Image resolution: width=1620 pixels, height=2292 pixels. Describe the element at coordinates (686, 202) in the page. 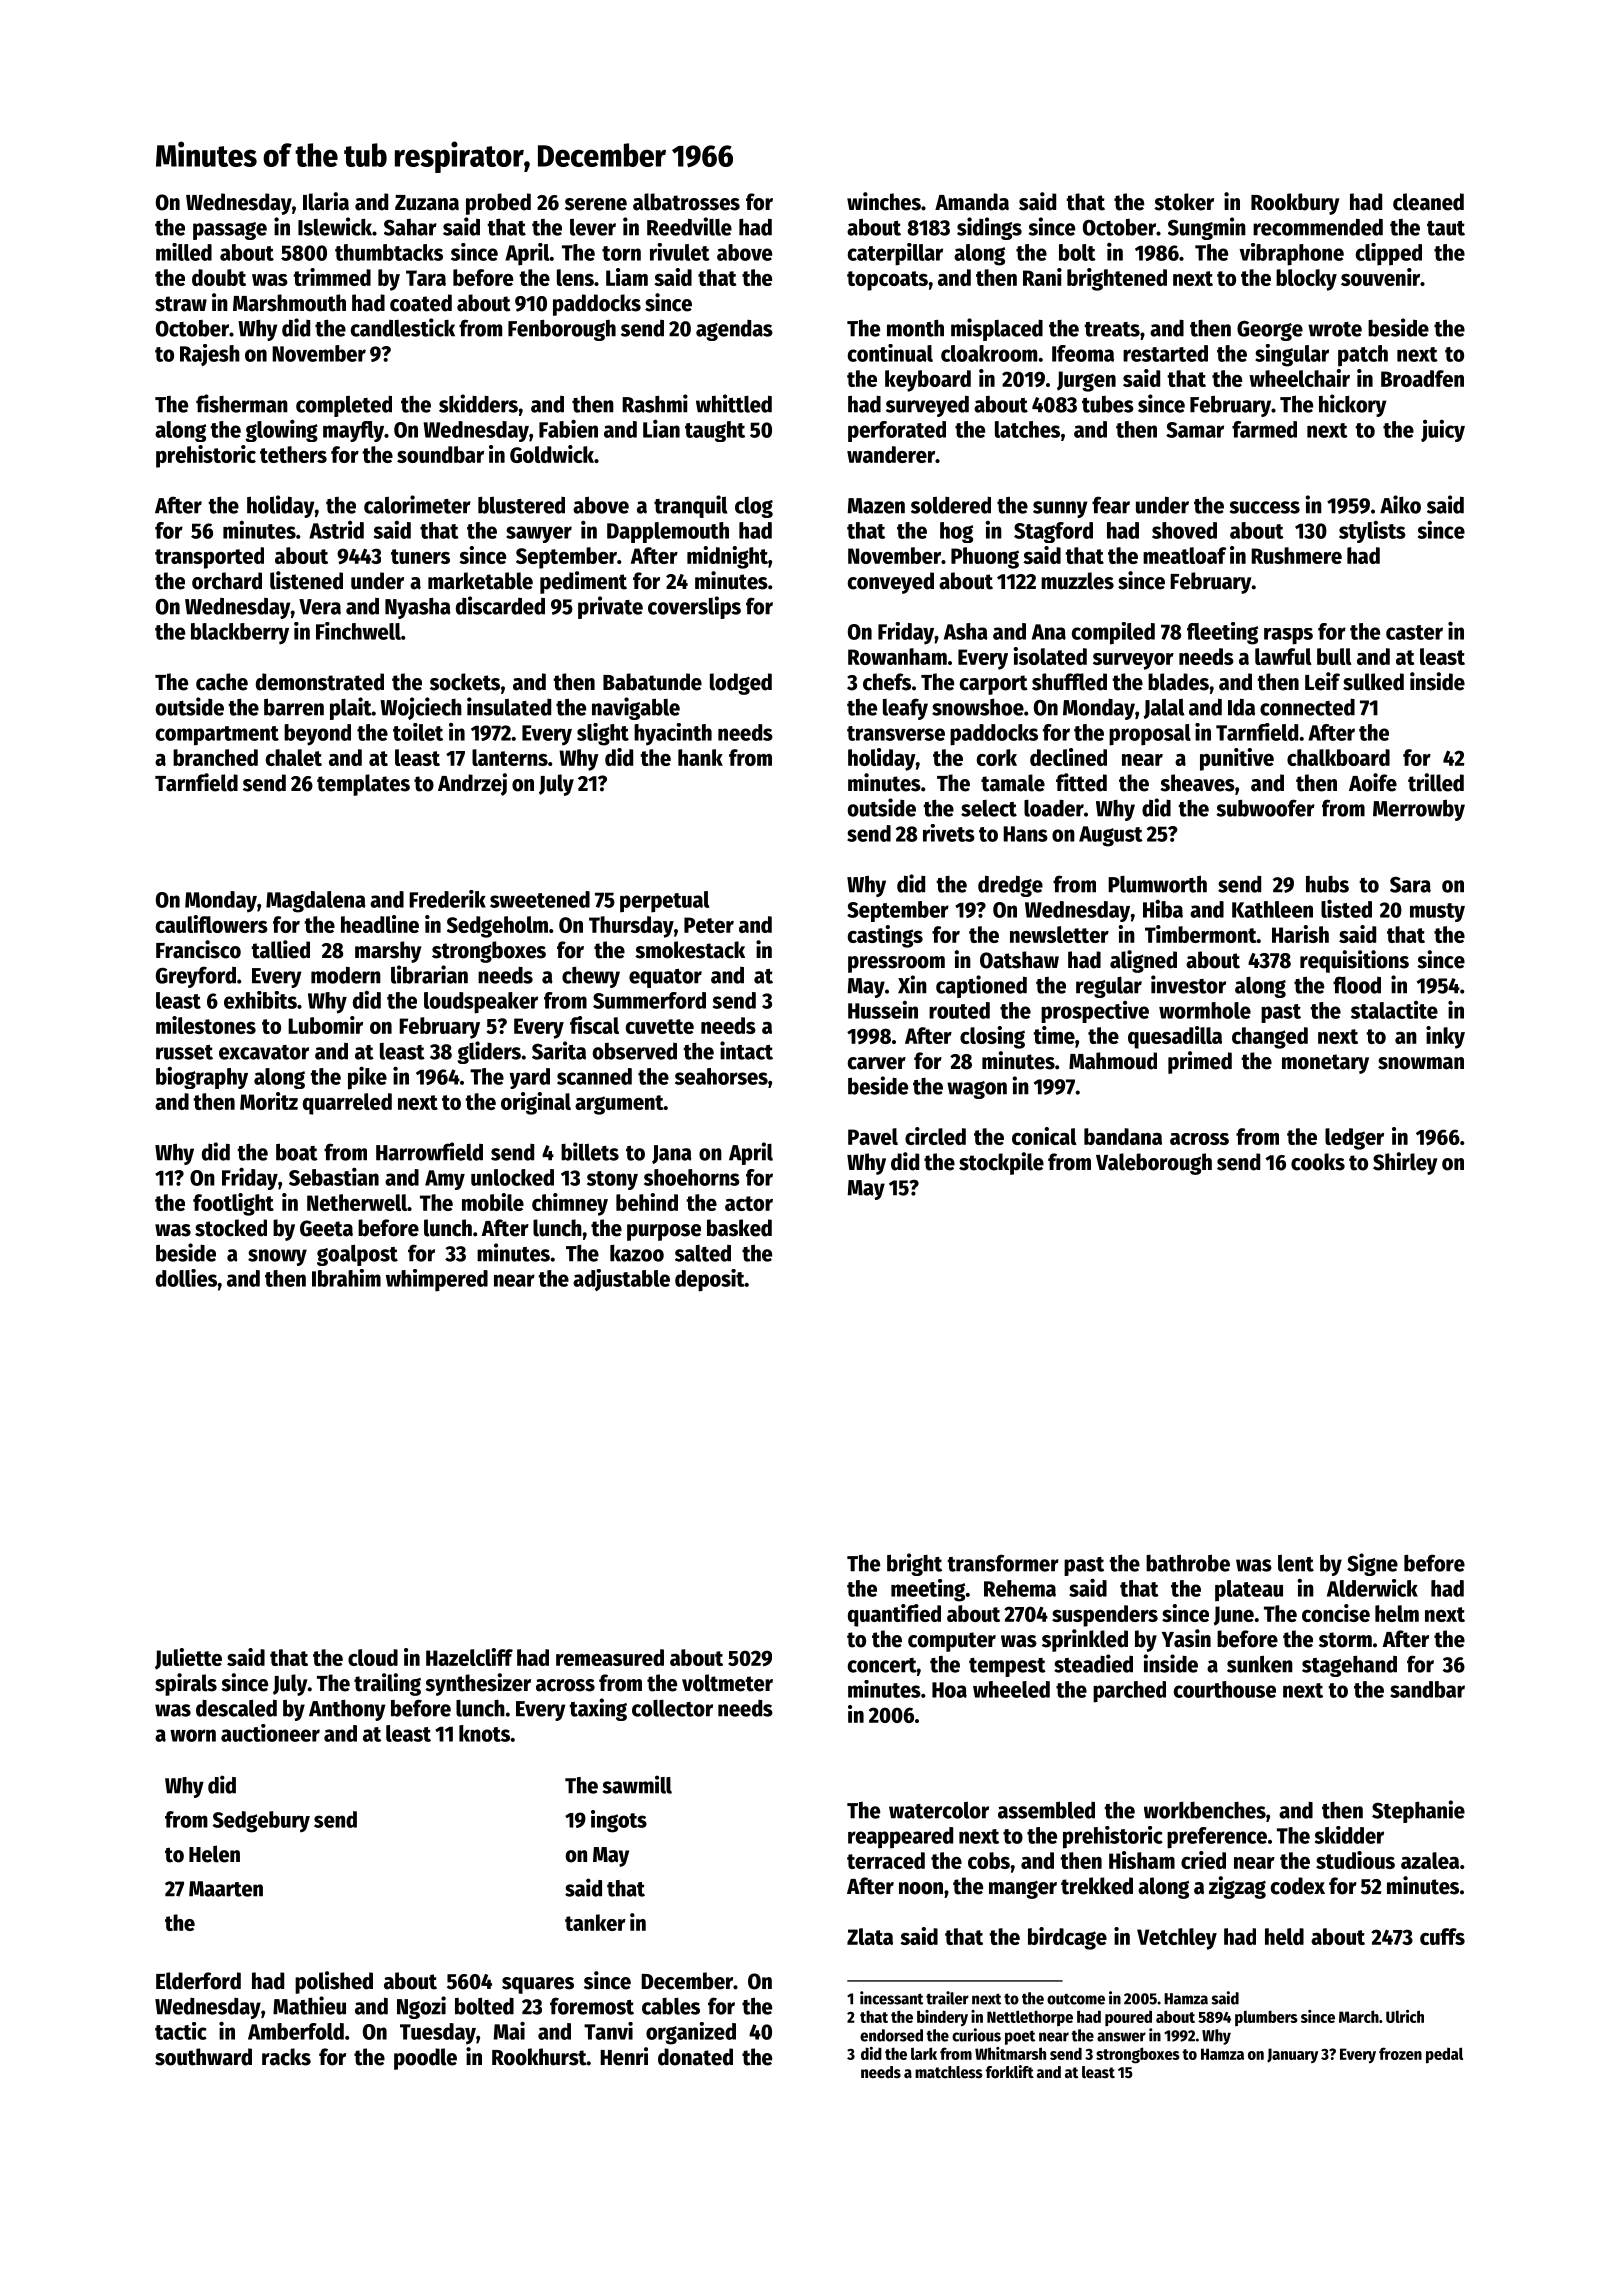

I see `albatrosses` at that location.
